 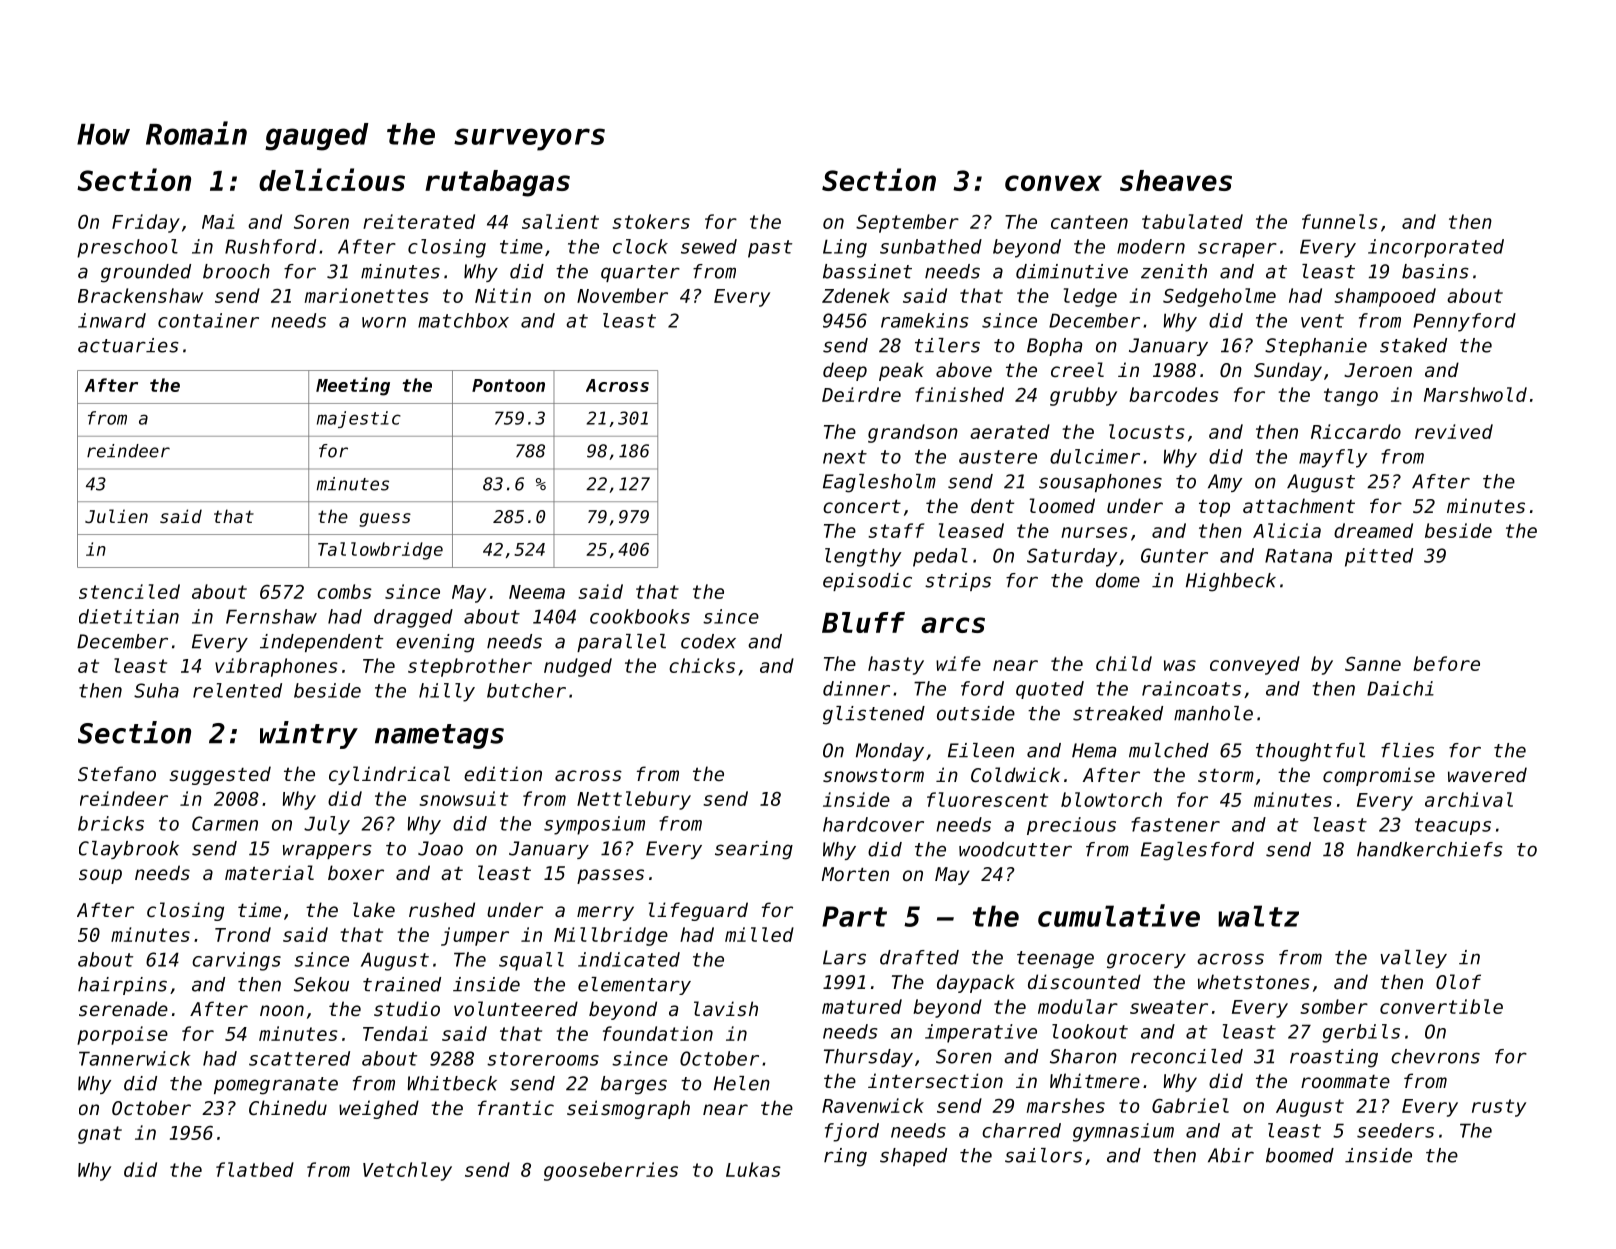 What do you see at coordinates (344, 591) in the screenshot?
I see `combs` at bounding box center [344, 591].
